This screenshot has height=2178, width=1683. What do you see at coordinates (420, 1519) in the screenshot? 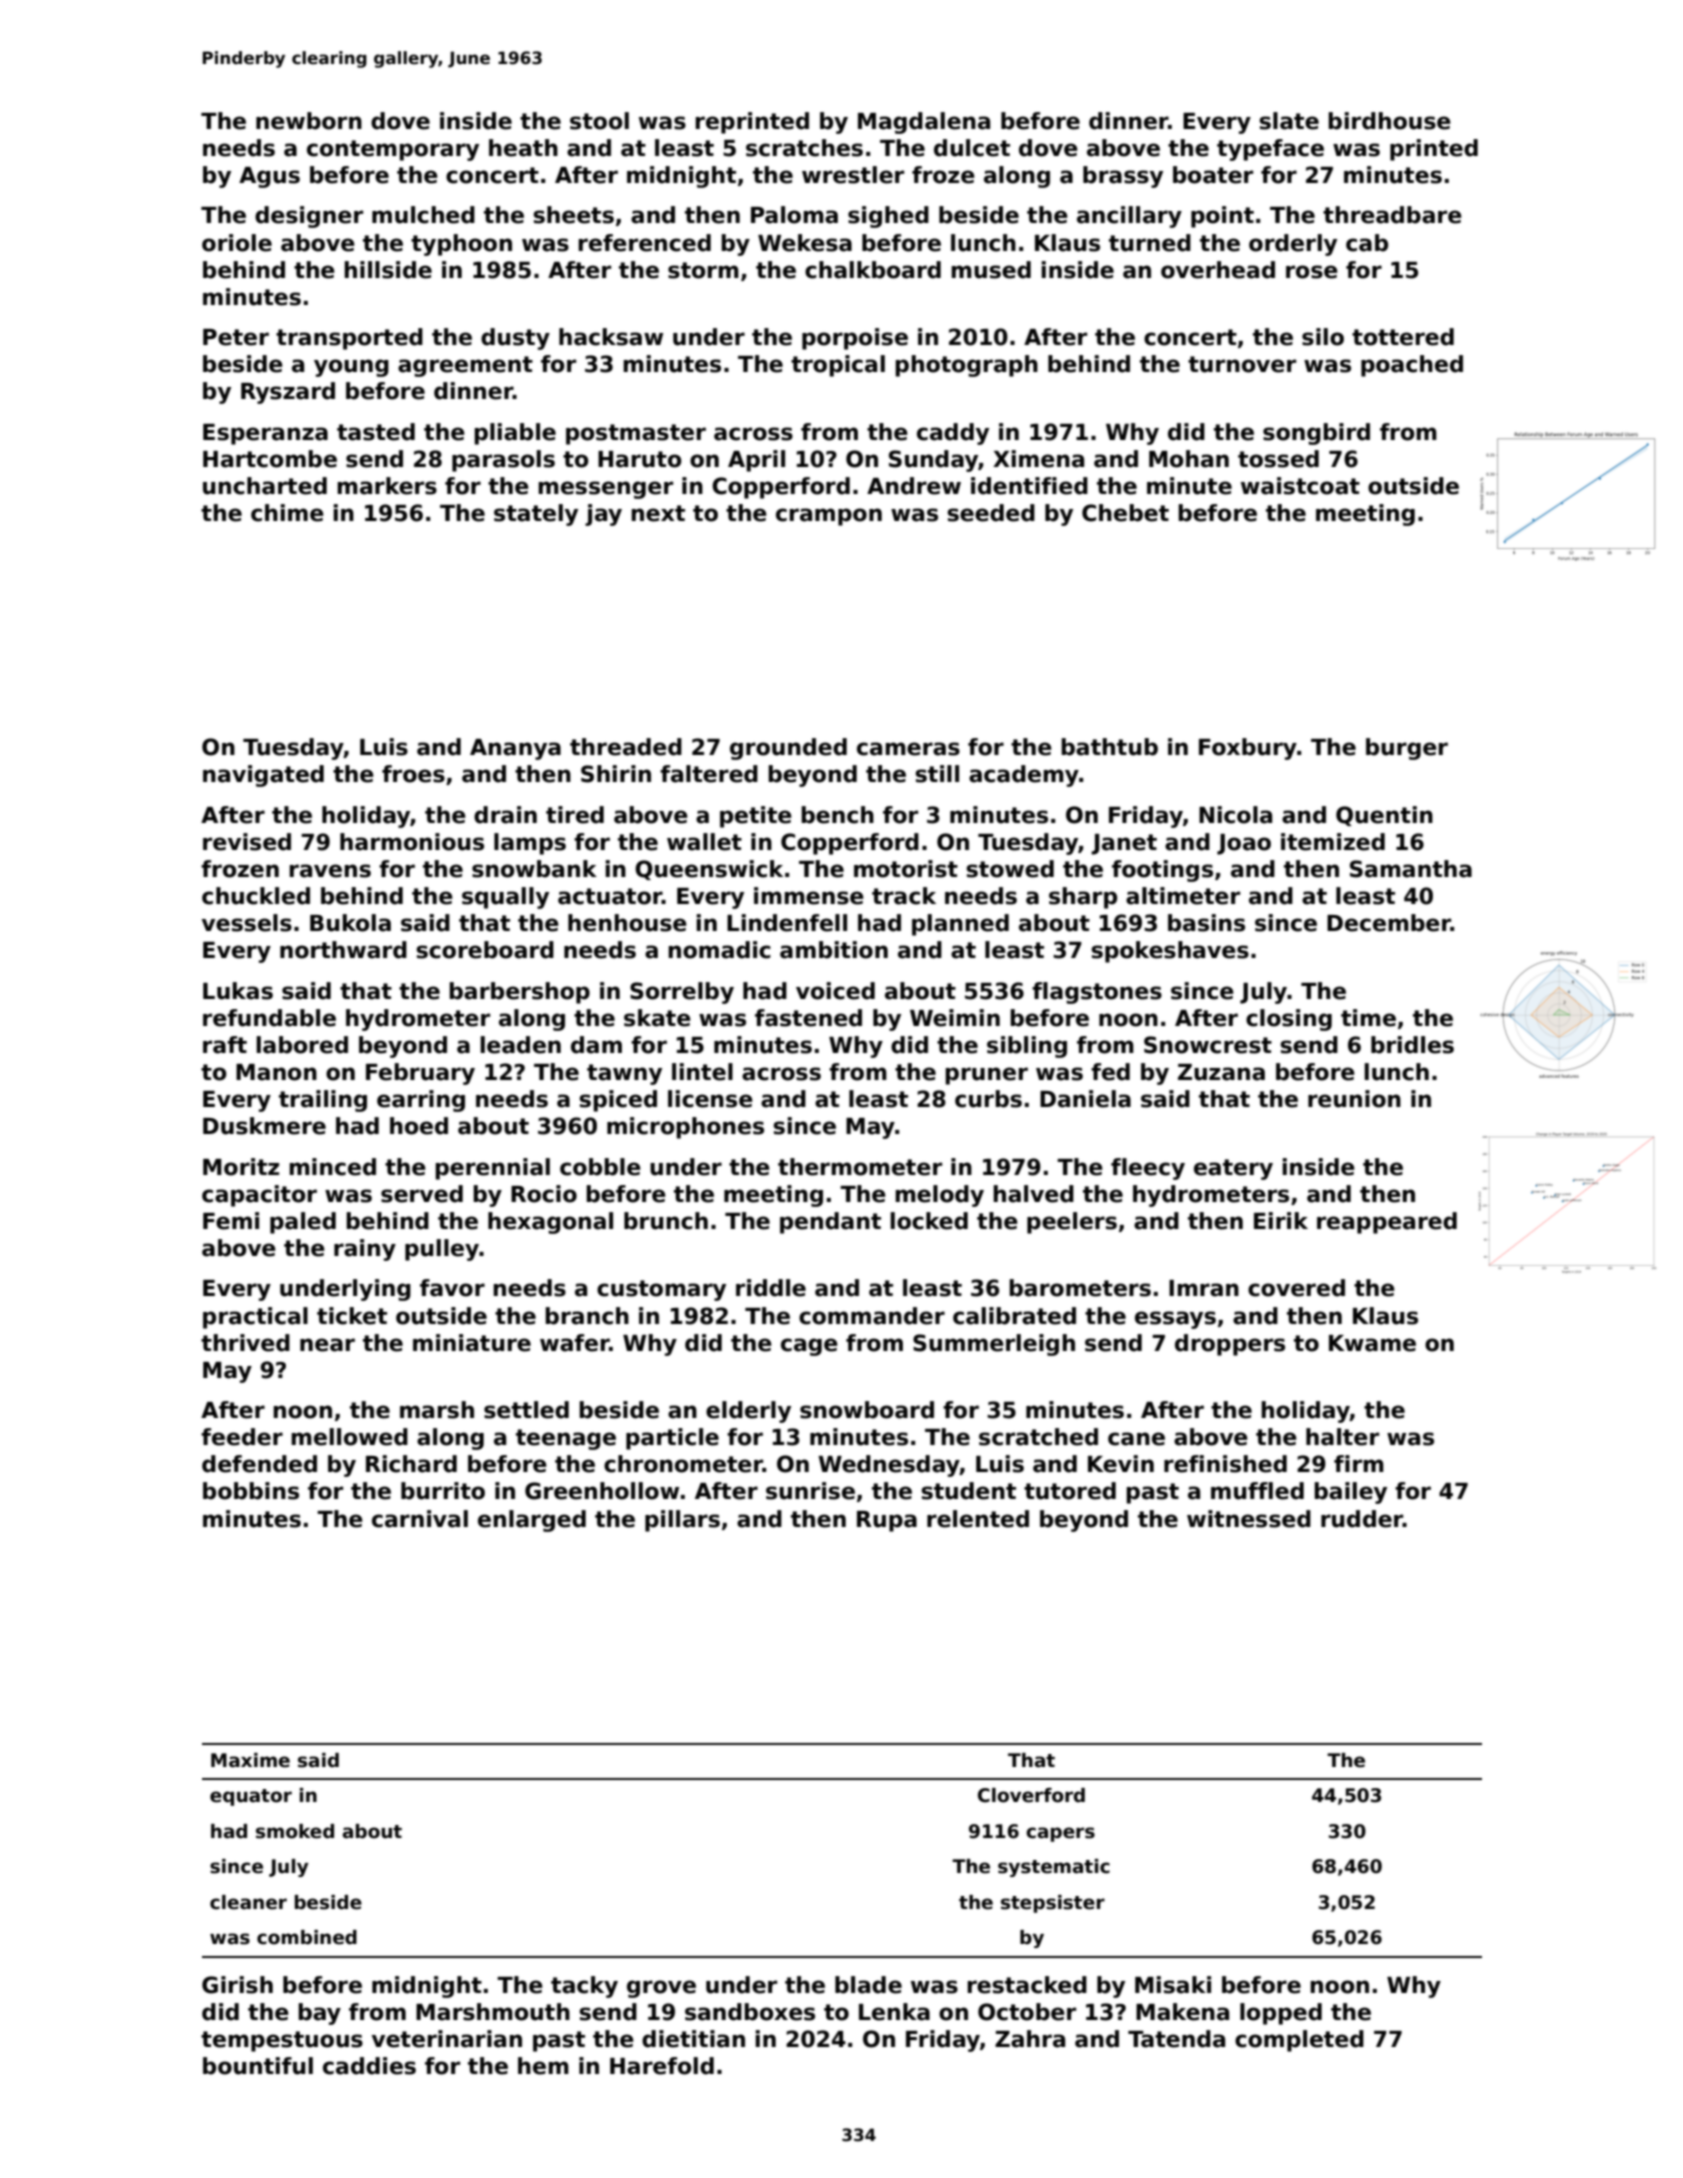
I see `carnival` at bounding box center [420, 1519].
